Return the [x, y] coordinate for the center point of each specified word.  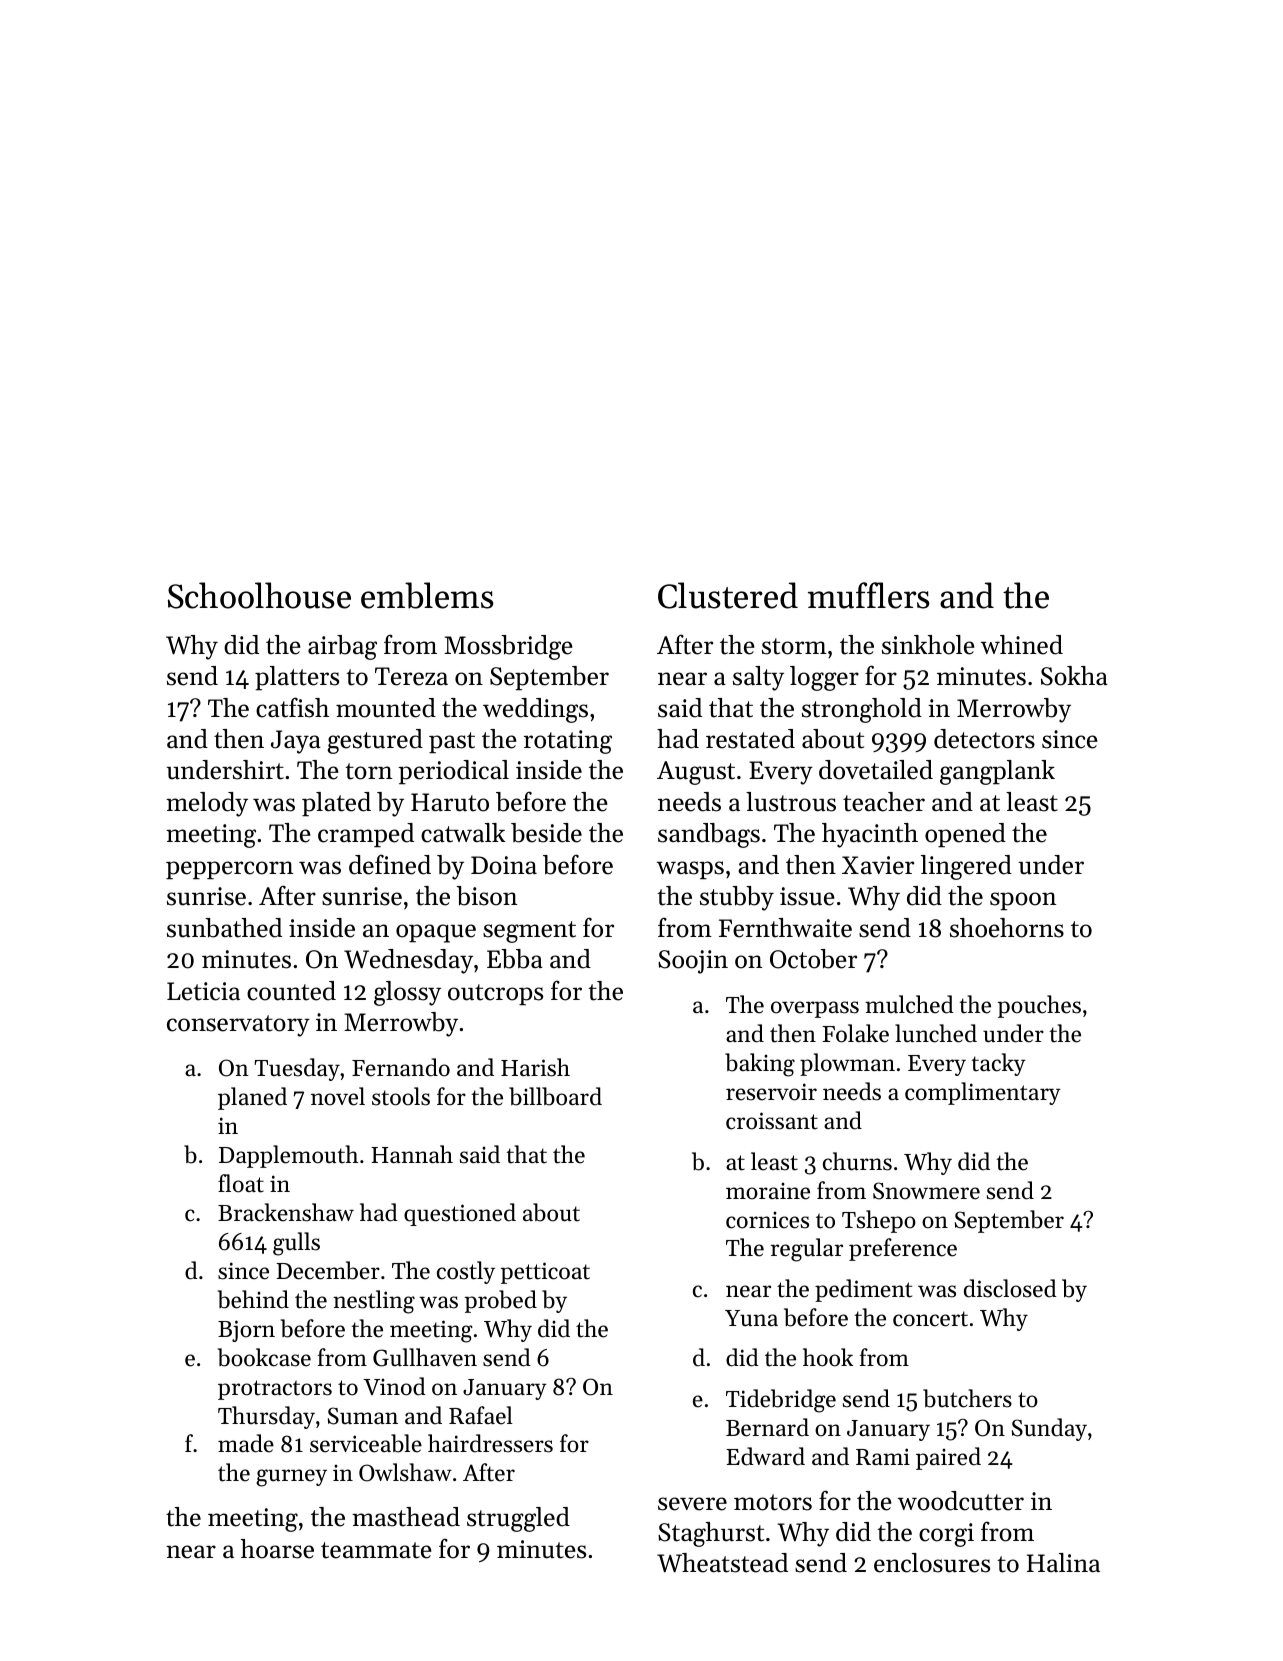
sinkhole [928, 645]
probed [500, 1301]
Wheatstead [722, 1563]
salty [758, 678]
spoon [1023, 901]
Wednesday [408, 961]
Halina [1063, 1562]
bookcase [264, 1357]
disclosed [1010, 1288]
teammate [376, 1550]
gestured [375, 741]
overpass [815, 1009]
